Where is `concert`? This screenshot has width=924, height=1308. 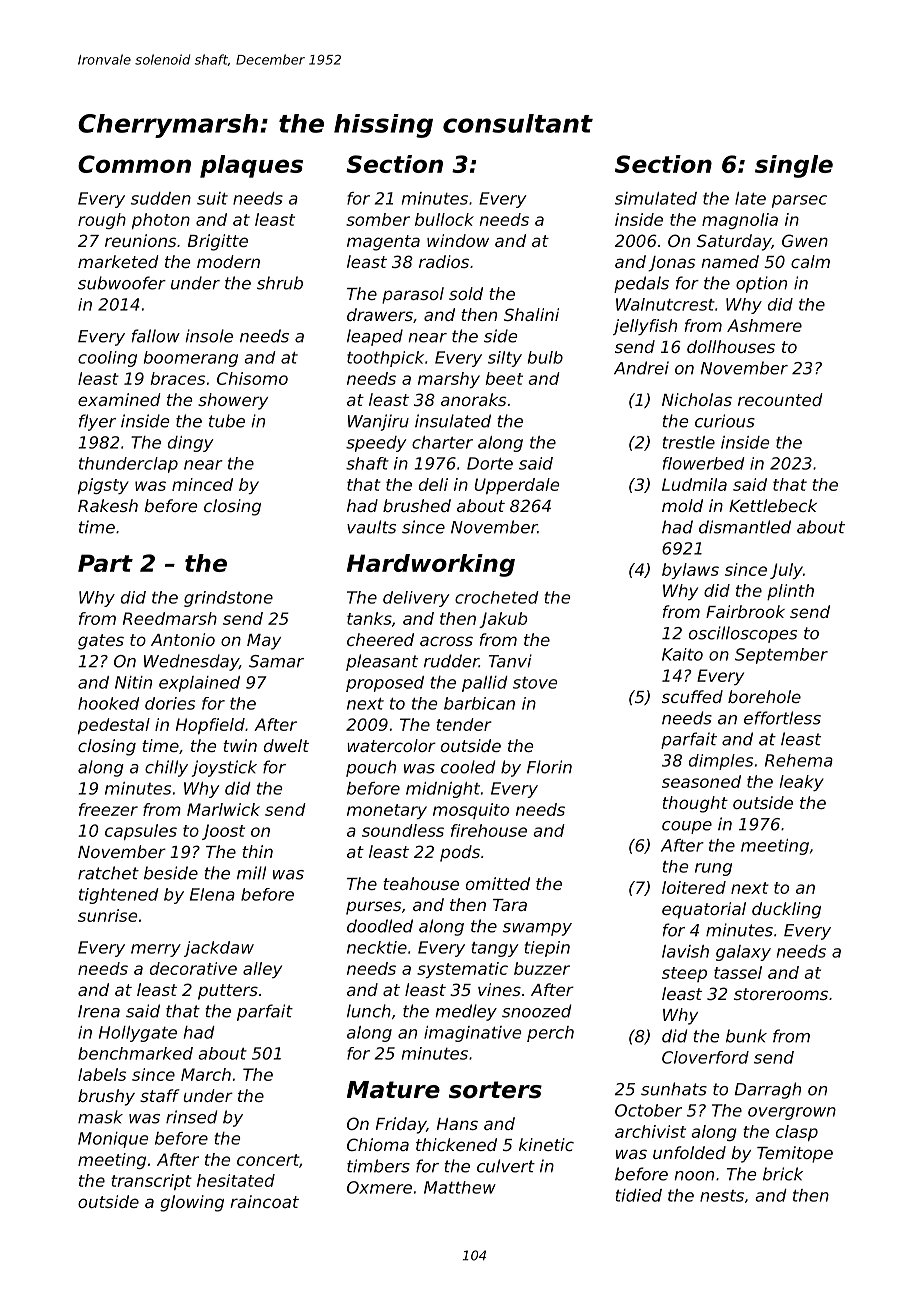 concert is located at coordinates (268, 1160).
